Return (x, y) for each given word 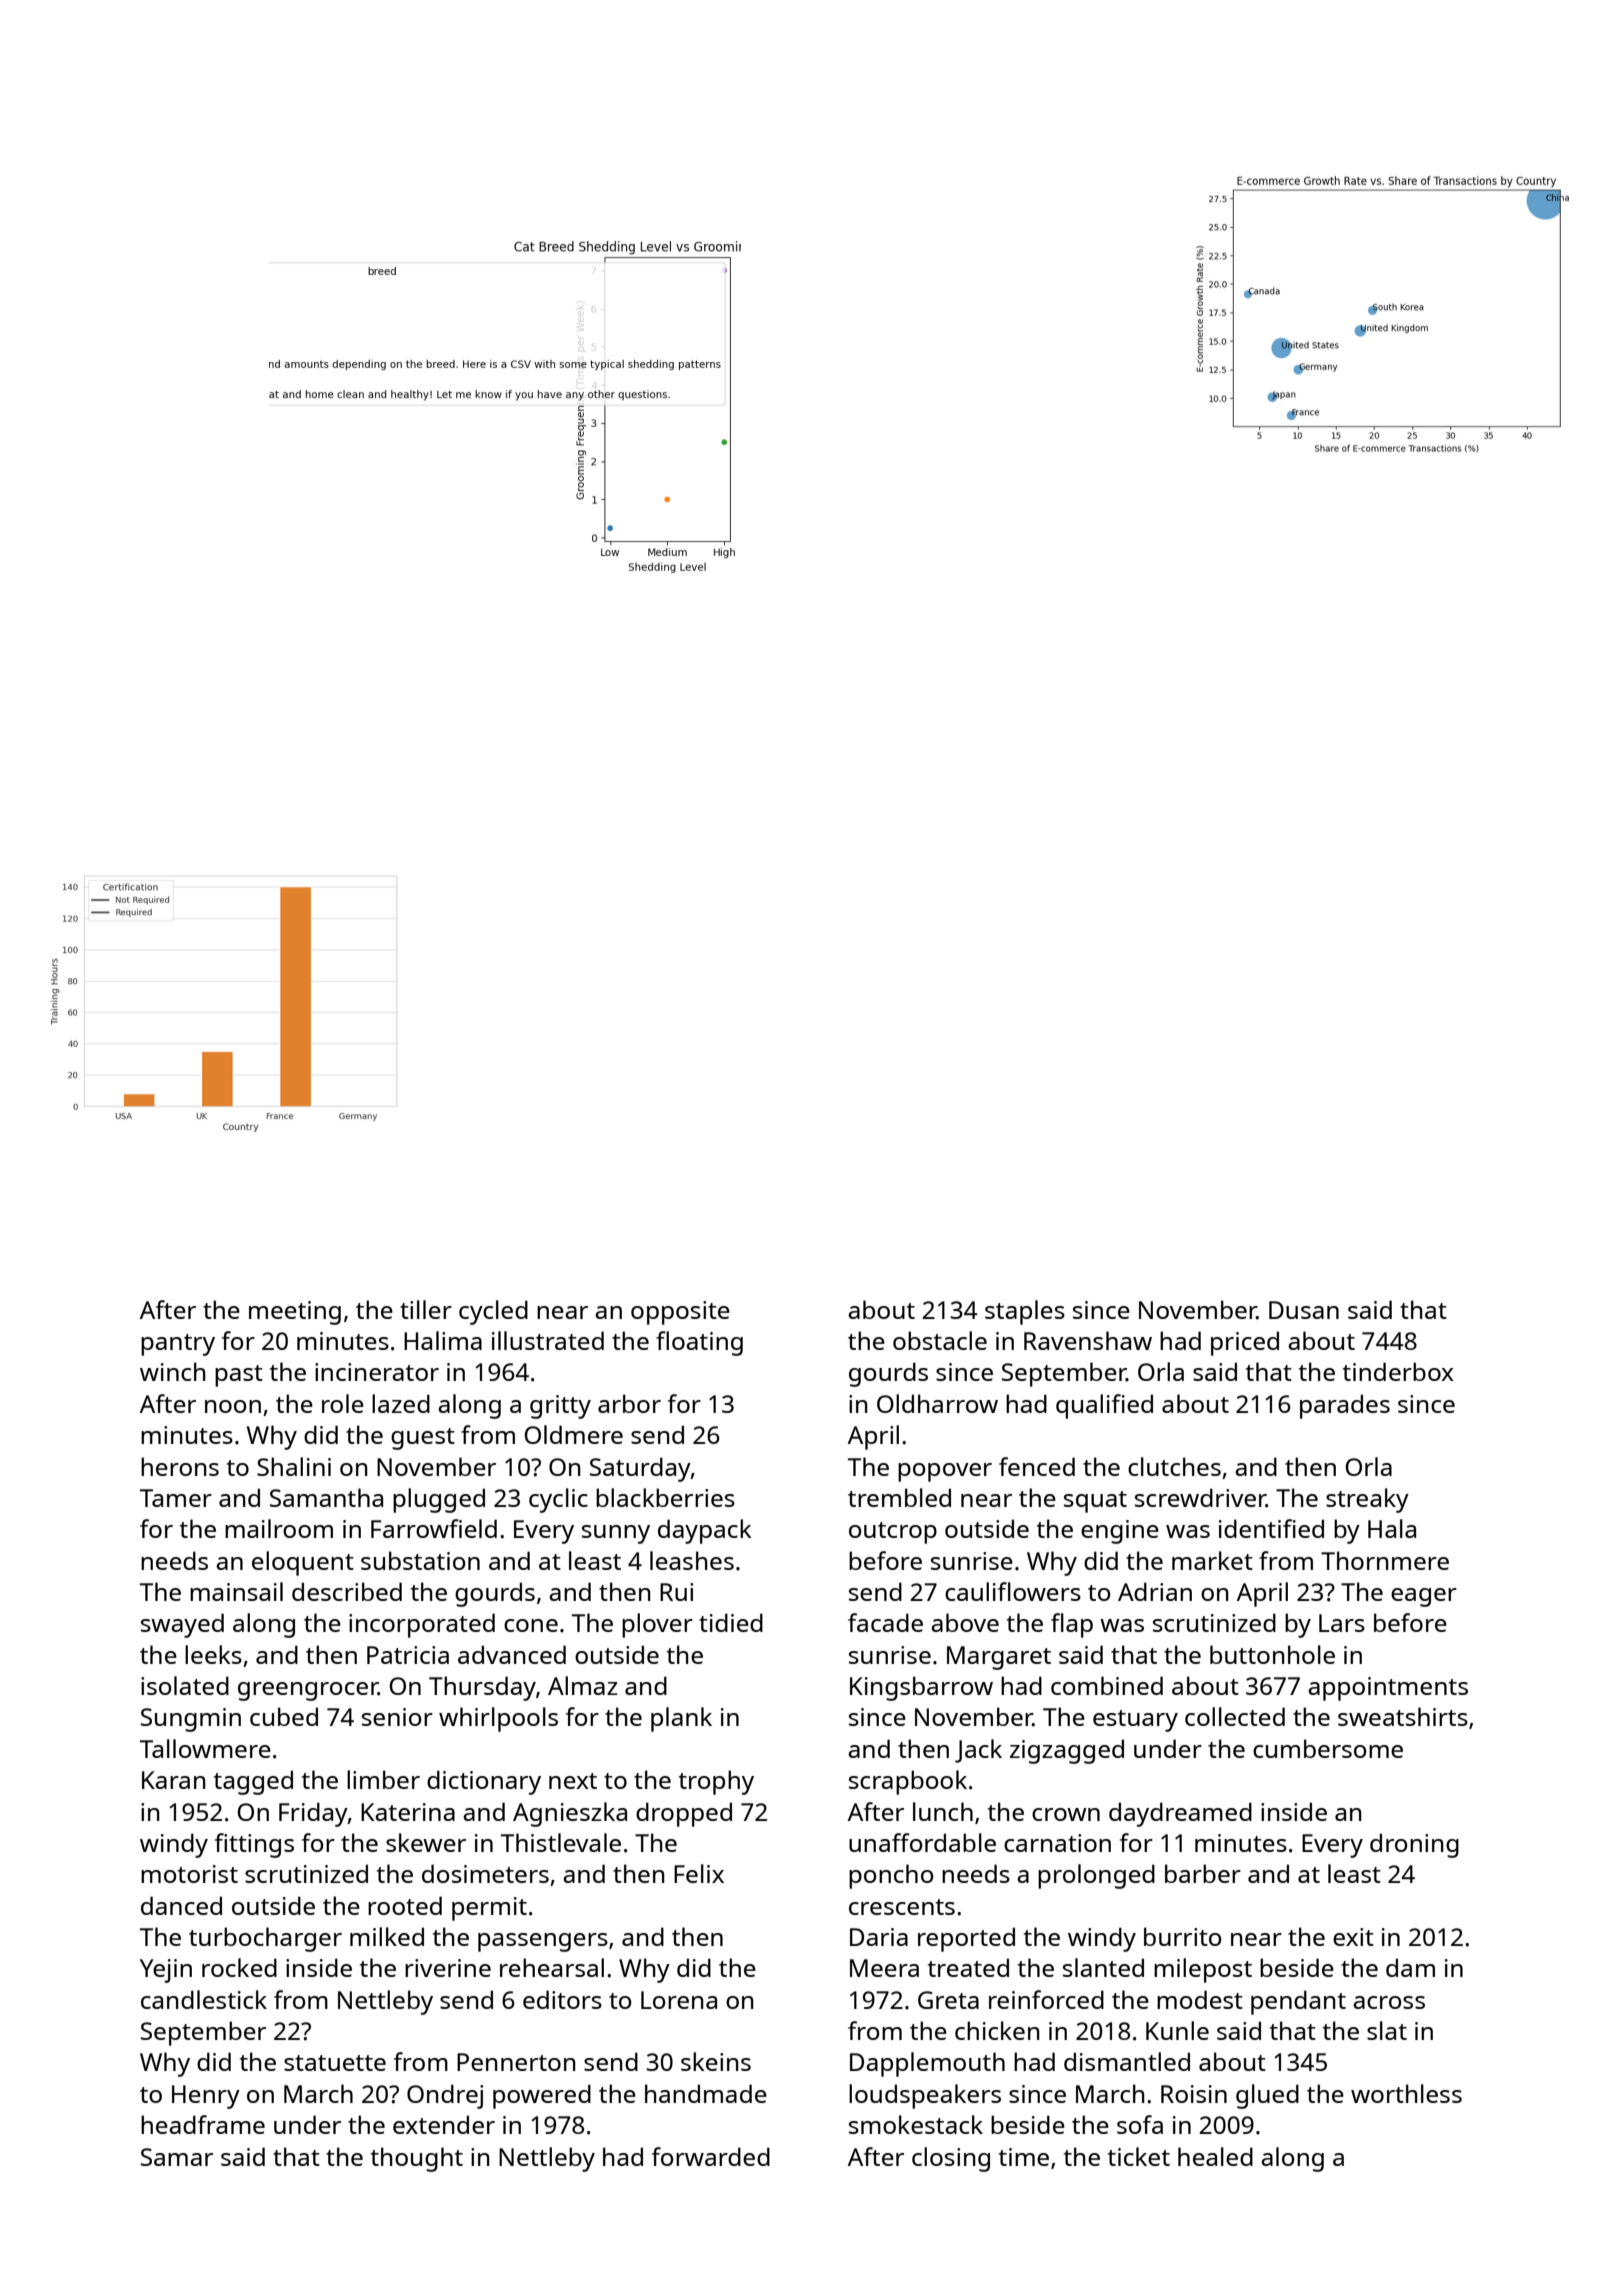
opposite (680, 1313)
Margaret (999, 1658)
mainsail (236, 1591)
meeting (295, 1313)
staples (1025, 1312)
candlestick (204, 1999)
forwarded (711, 2156)
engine (1120, 1532)
